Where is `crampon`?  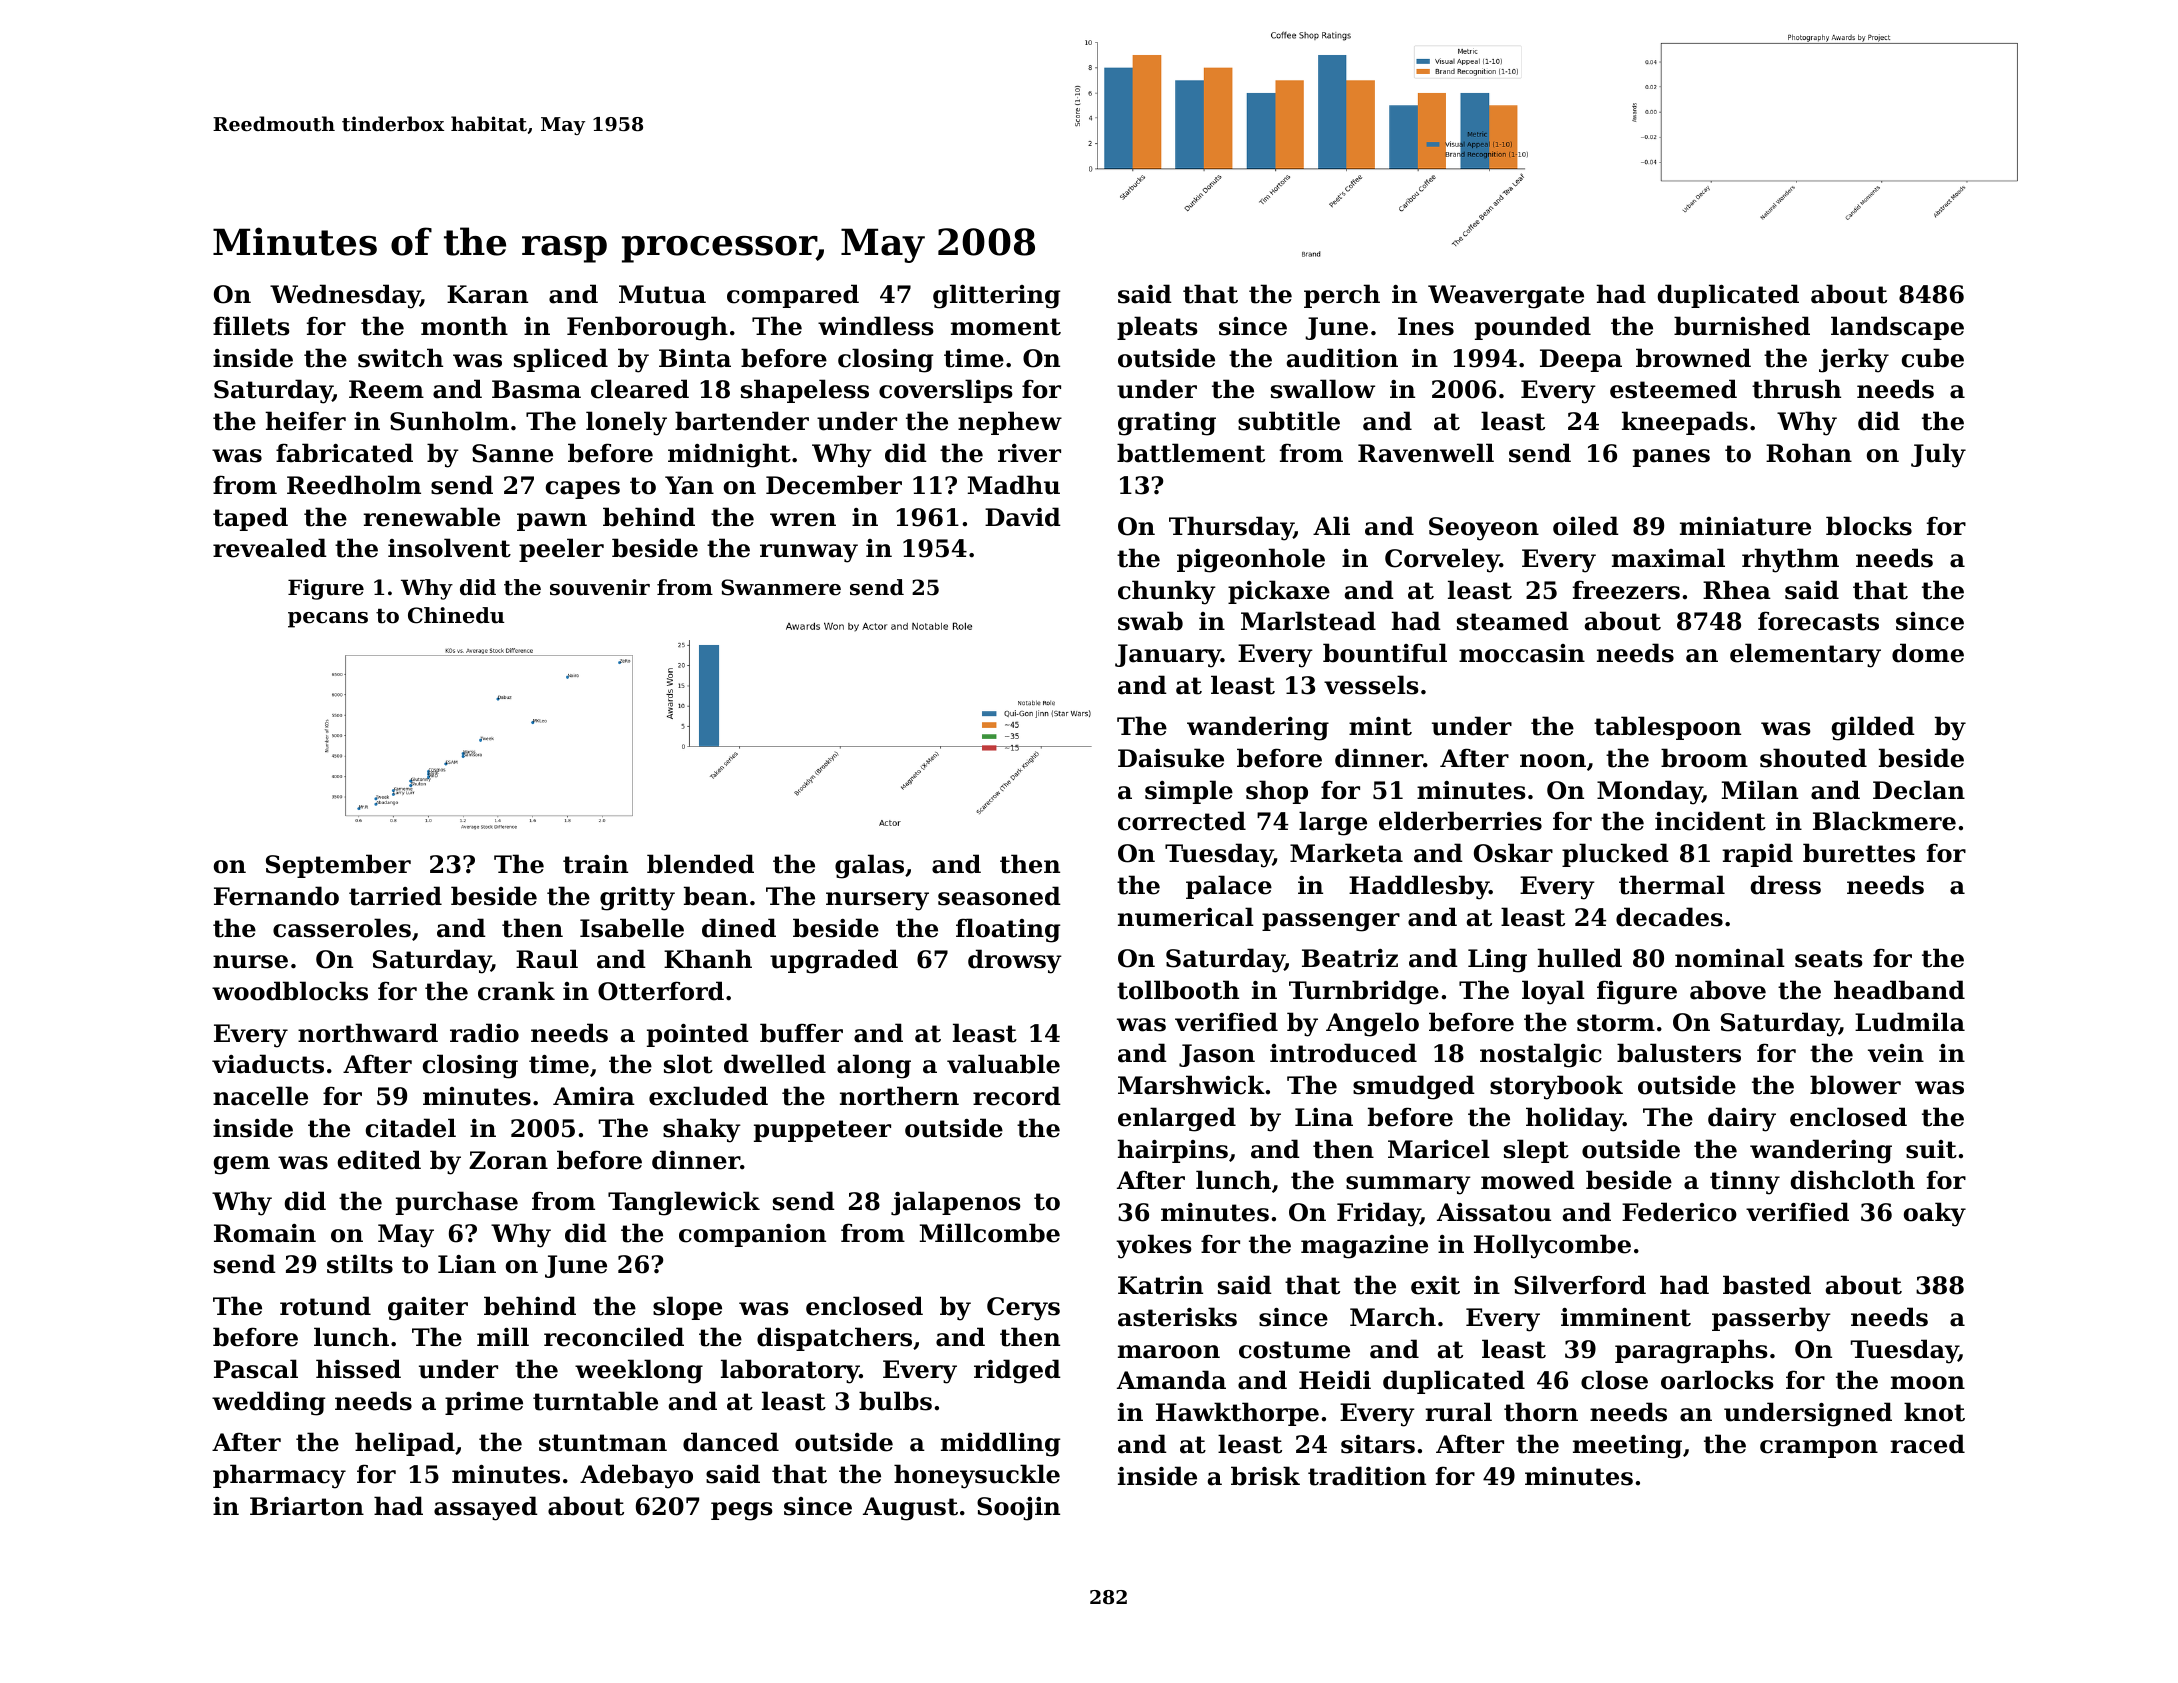
crampon is located at coordinates (1819, 1449).
